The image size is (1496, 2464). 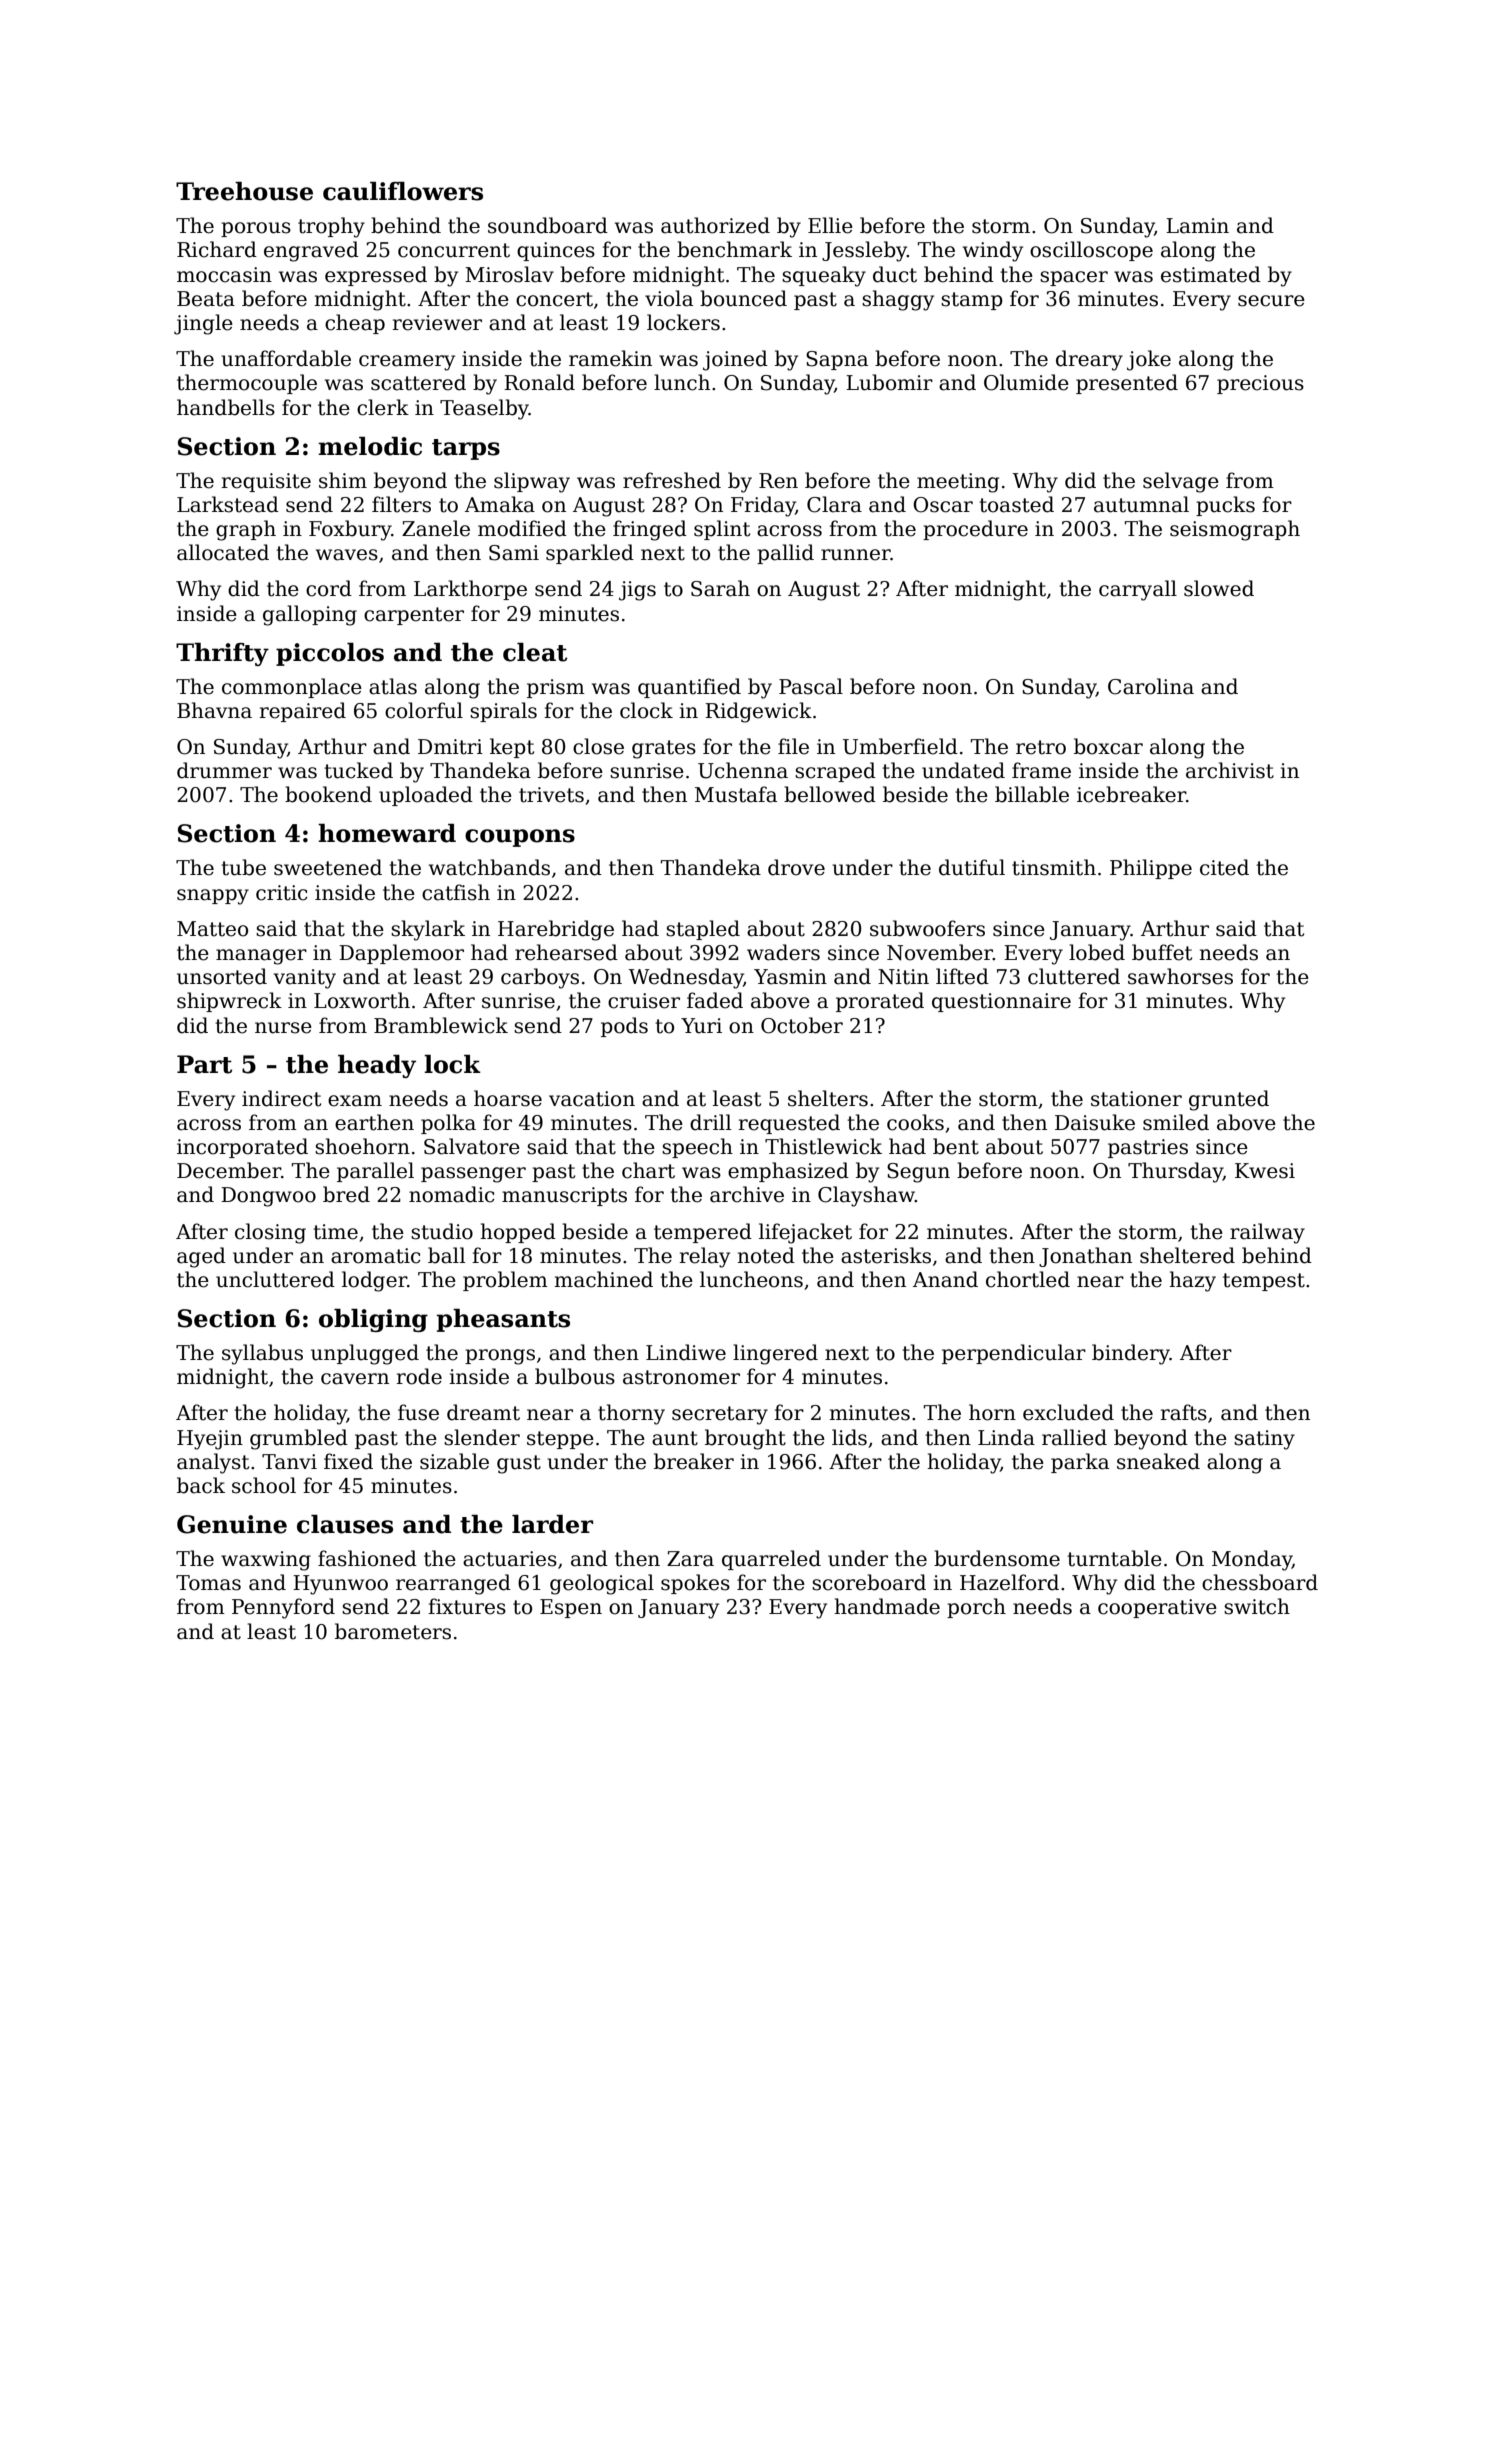 I want to click on Lamin, so click(x=1197, y=226).
